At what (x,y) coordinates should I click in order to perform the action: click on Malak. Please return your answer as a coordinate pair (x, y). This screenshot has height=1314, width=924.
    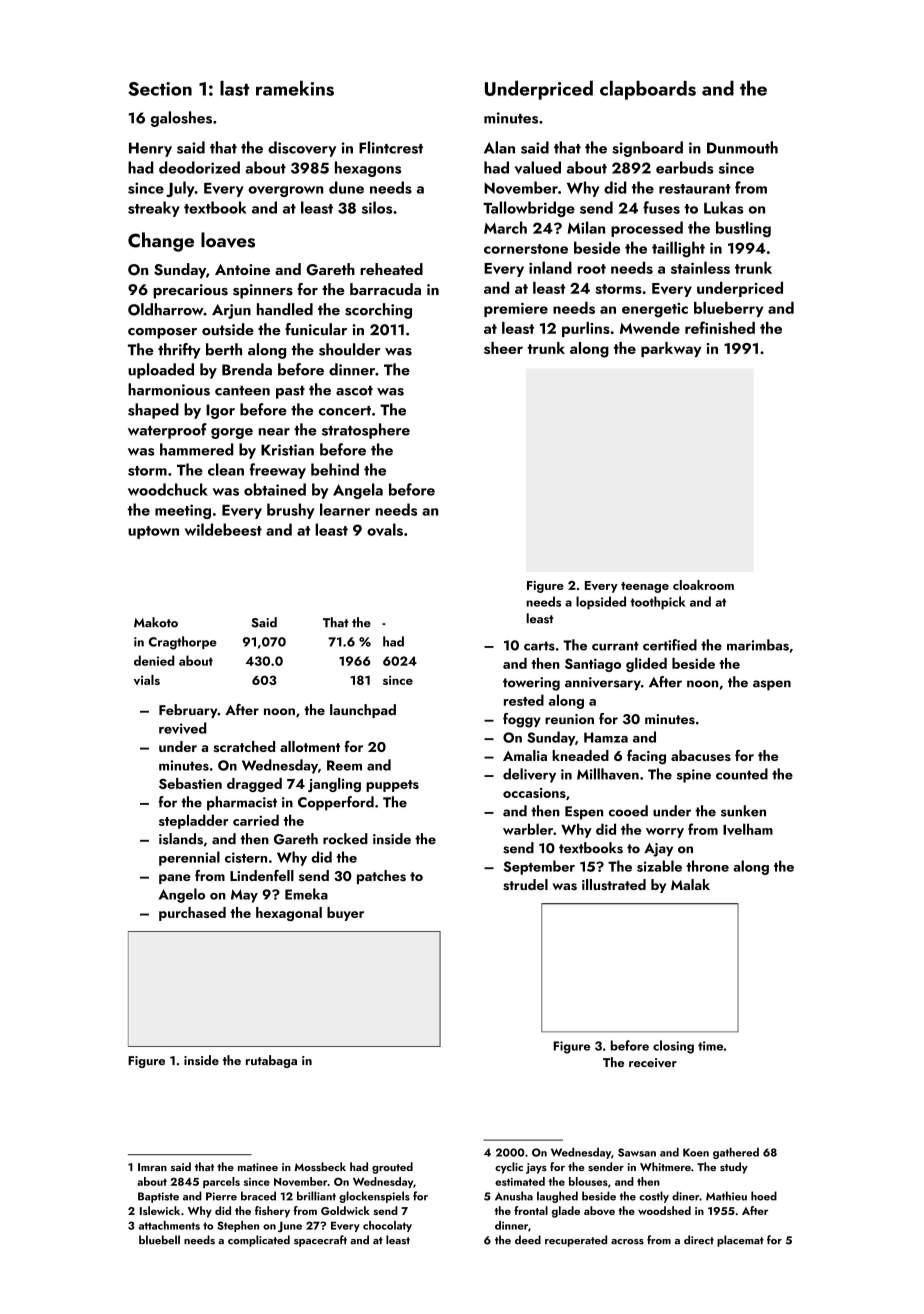
    Looking at the image, I should click on (690, 884).
